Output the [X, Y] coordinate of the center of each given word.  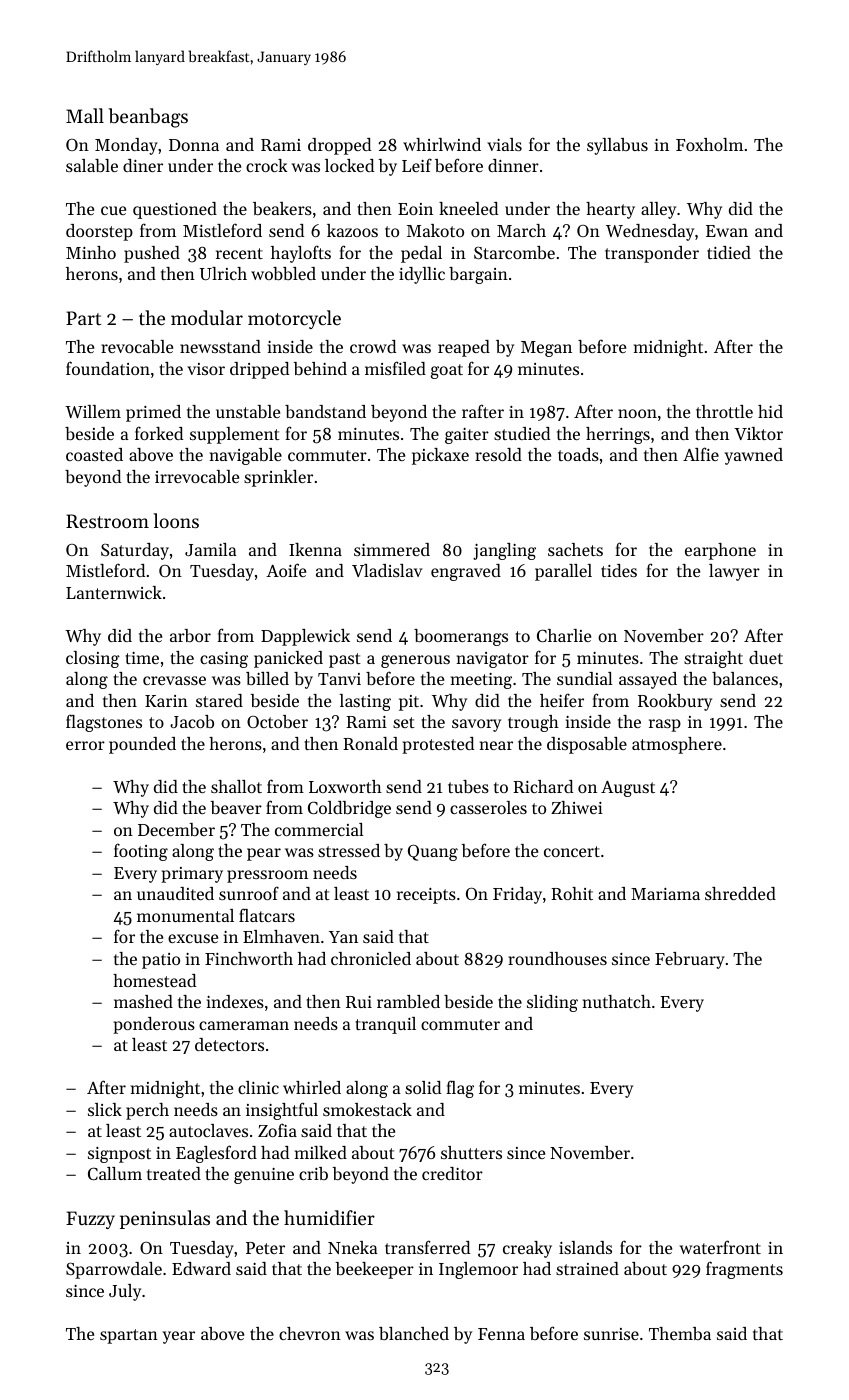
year [178, 1337]
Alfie [701, 454]
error [85, 745]
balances [745, 678]
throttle [724, 411]
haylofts [301, 254]
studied [522, 433]
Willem [93, 411]
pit [409, 703]
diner [143, 165]
